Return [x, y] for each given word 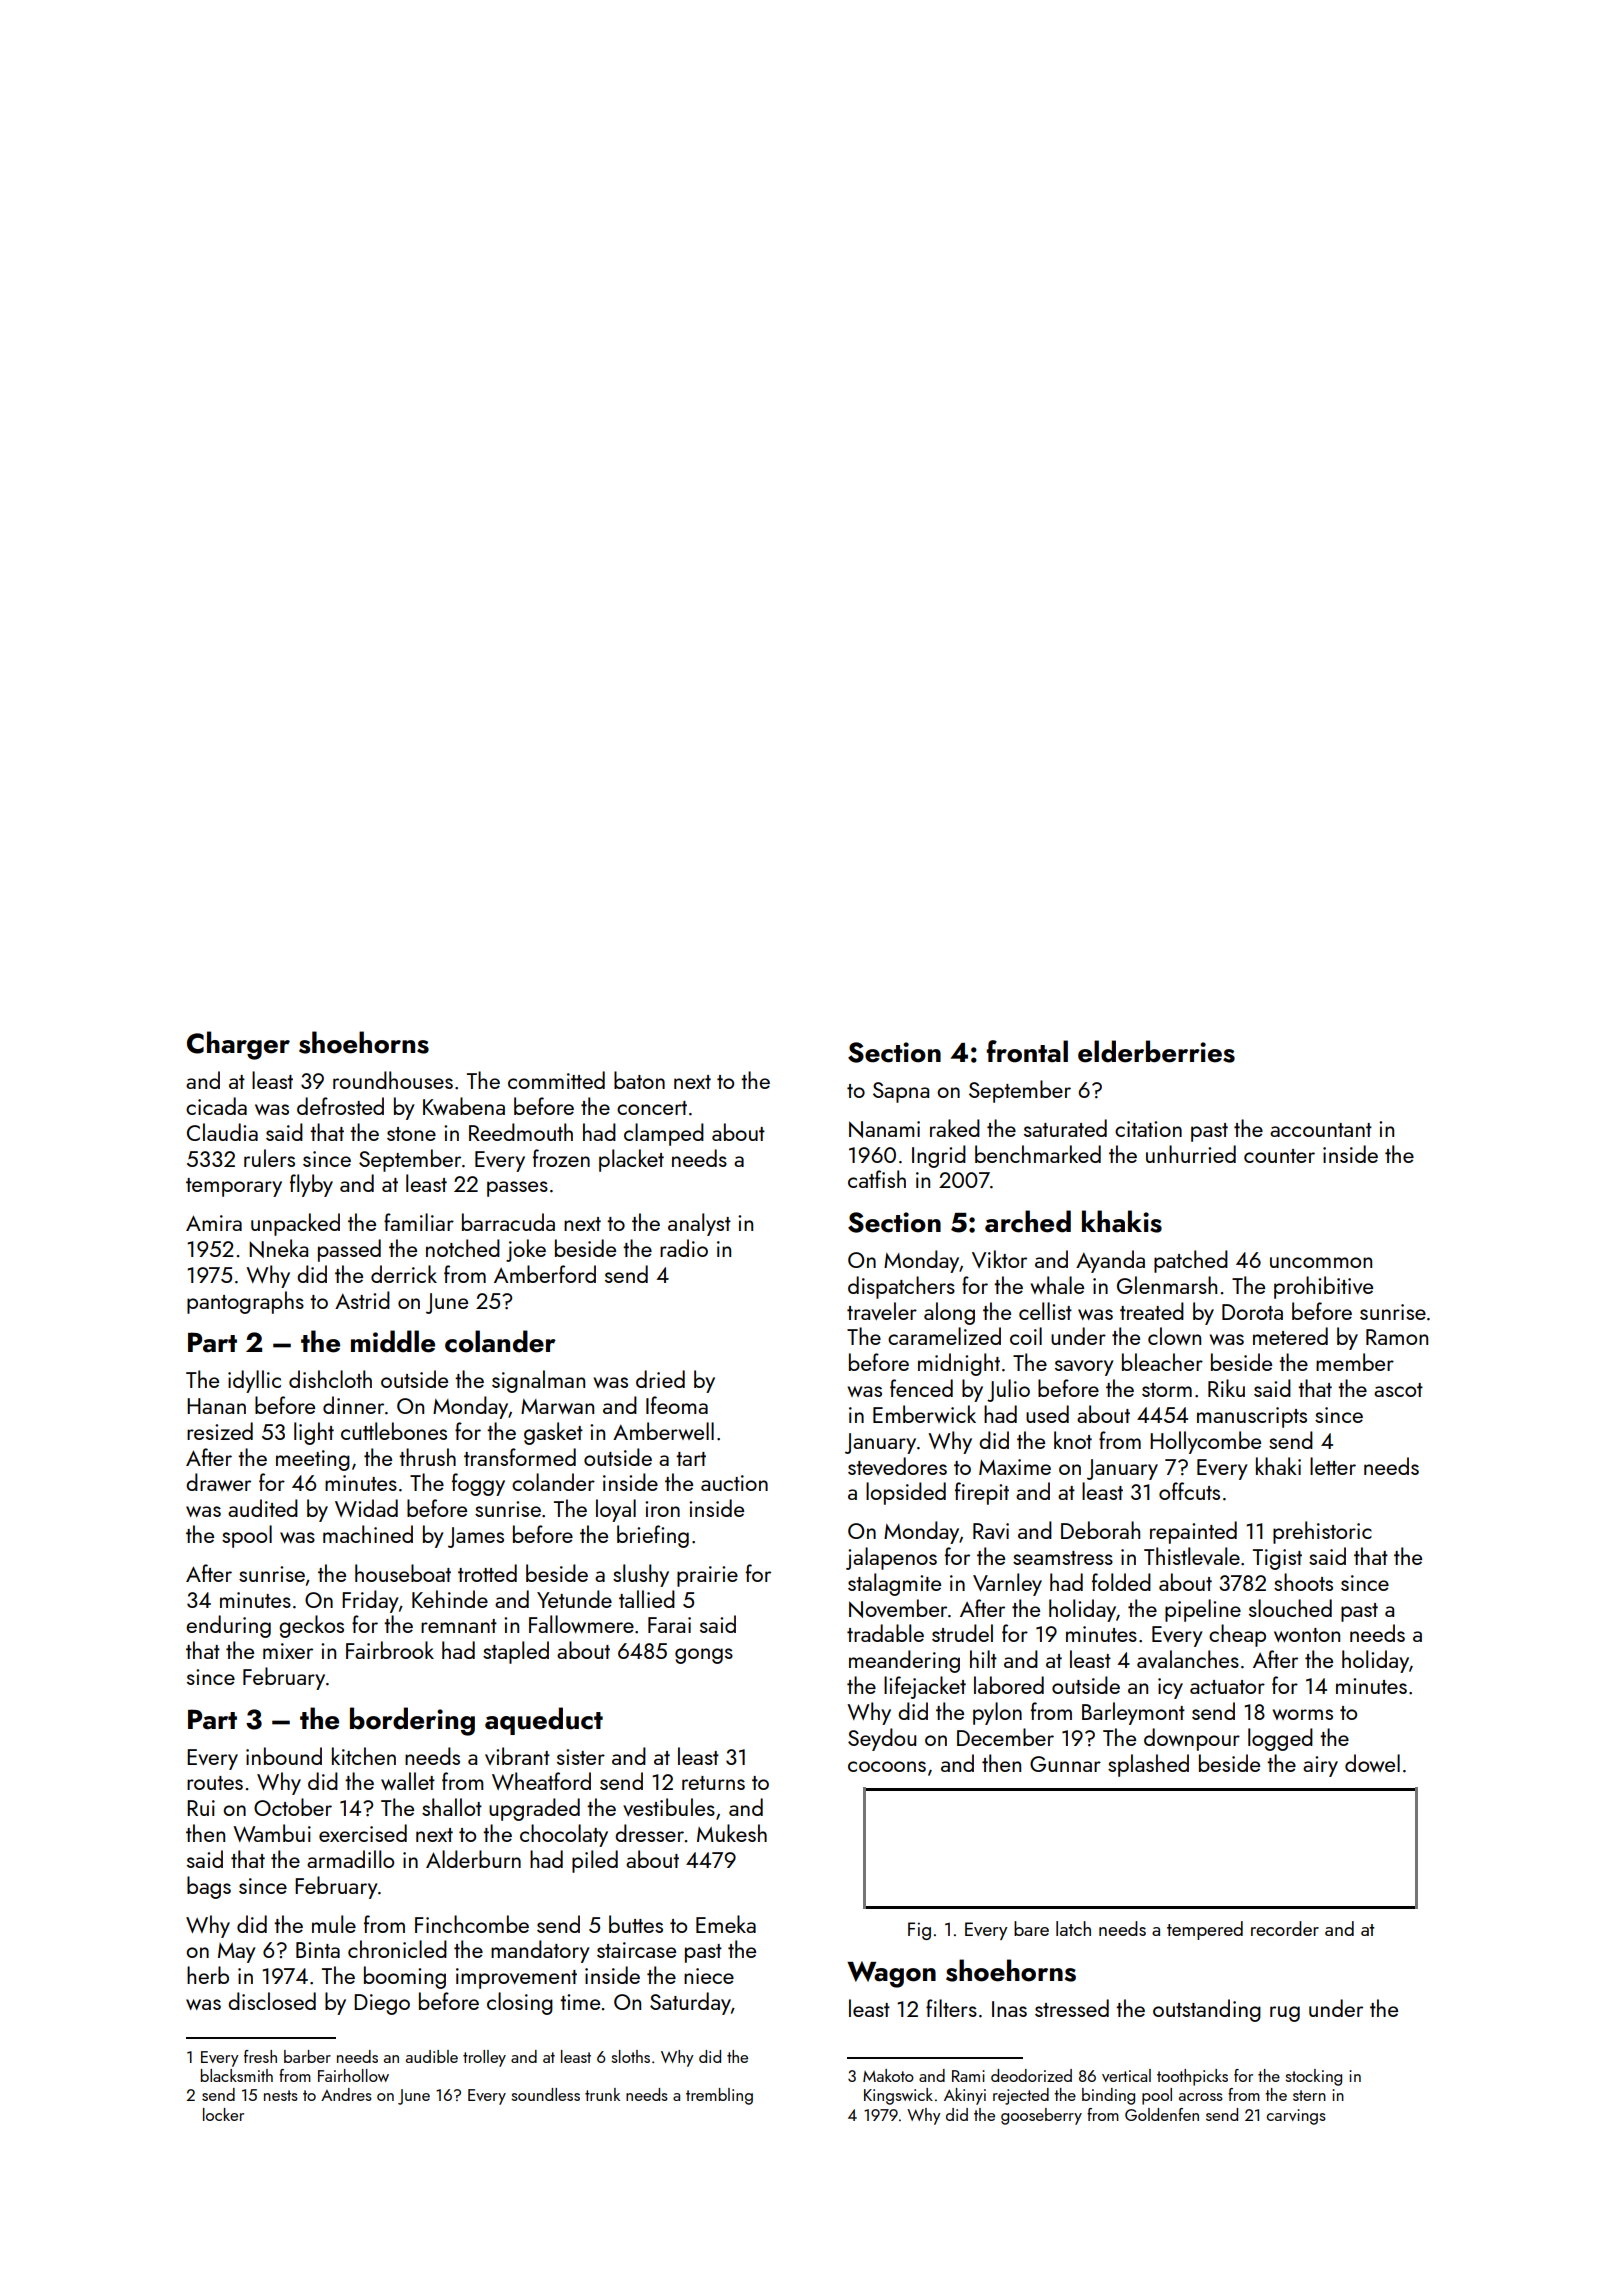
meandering [904, 1661]
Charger [238, 1045]
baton [639, 1080]
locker [223, 2114]
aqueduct [544, 1721]
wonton [1307, 1635]
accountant [1321, 1130]
